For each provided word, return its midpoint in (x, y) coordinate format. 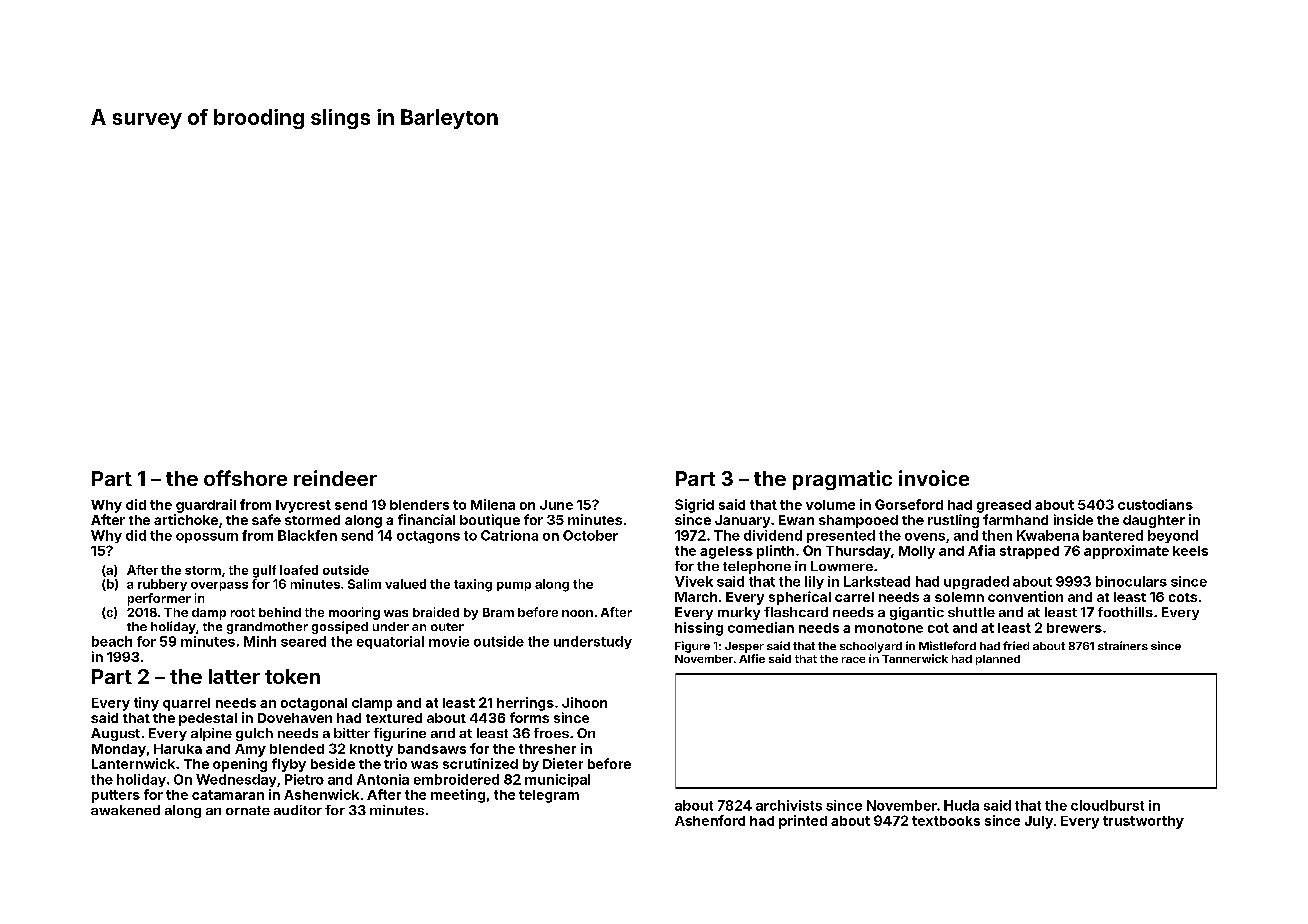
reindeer (335, 478)
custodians (1155, 504)
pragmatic (842, 480)
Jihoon (584, 702)
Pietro (304, 779)
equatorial (390, 642)
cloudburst (1107, 805)
